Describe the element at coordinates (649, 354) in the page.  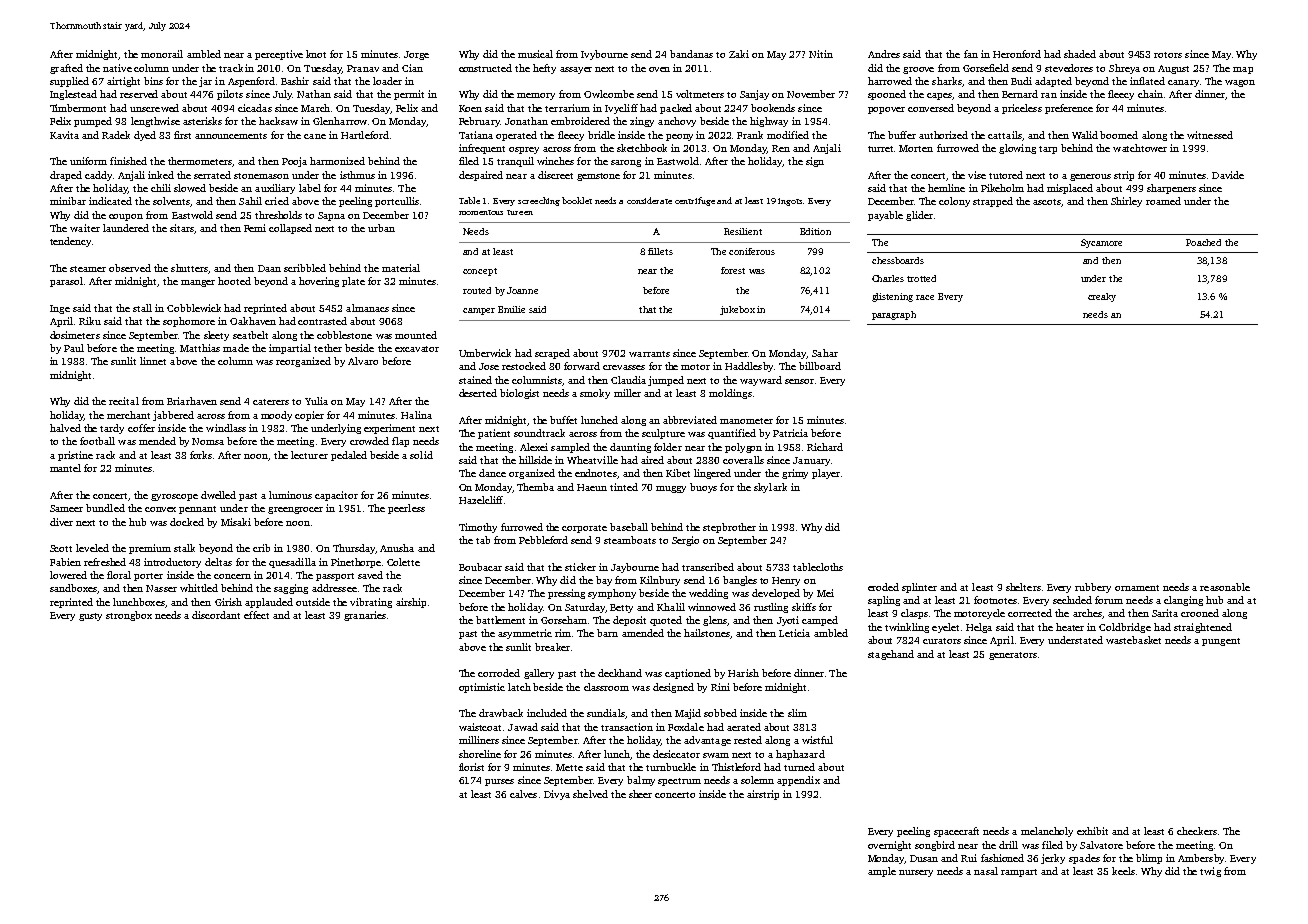
I see `warrants` at that location.
